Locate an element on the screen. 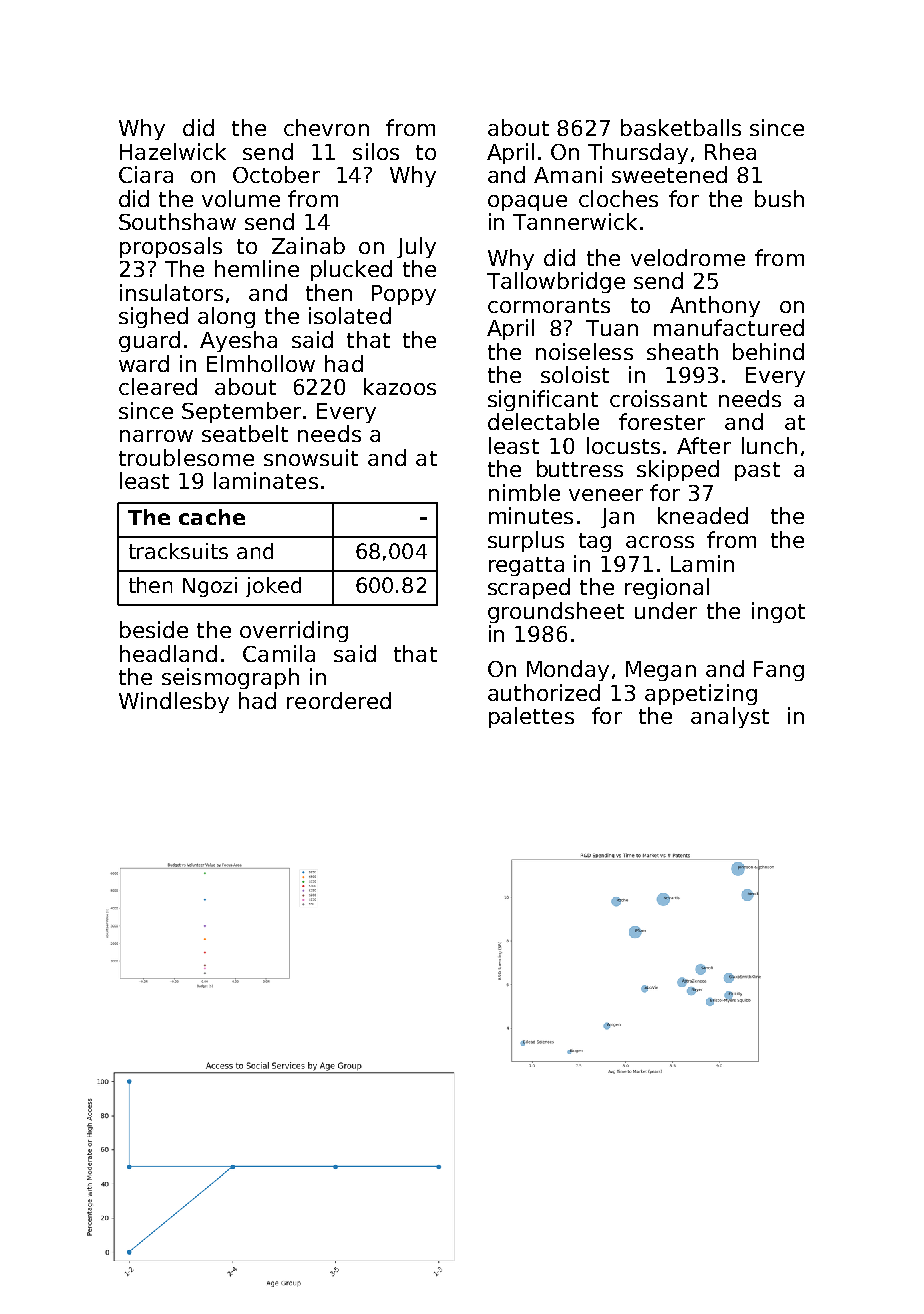 Image resolution: width=924 pixels, height=1314 pixels. skipped is located at coordinates (678, 470).
